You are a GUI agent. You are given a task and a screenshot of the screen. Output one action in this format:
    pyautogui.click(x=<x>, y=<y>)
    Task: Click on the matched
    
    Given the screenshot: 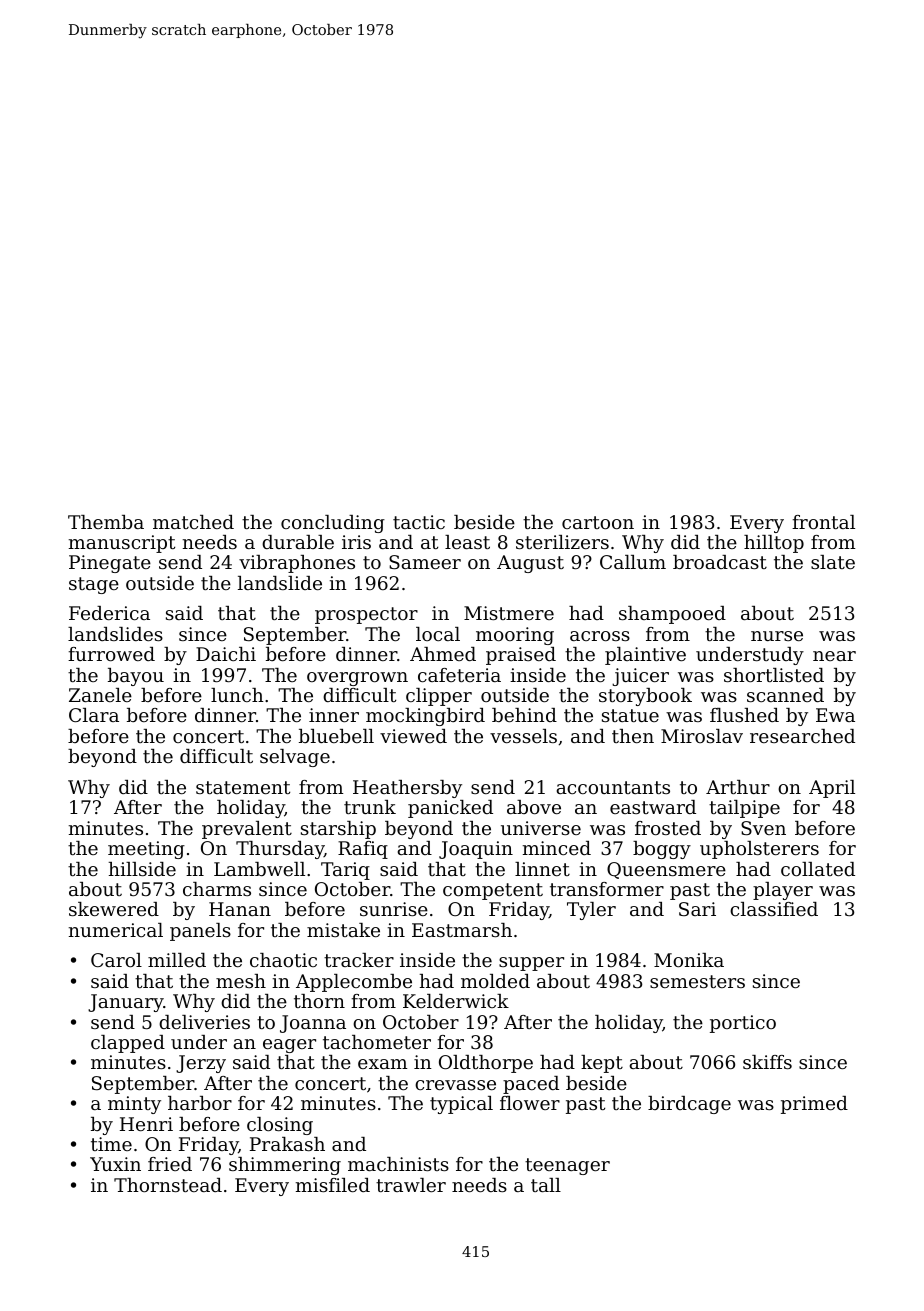 What is the action you would take?
    pyautogui.click(x=193, y=522)
